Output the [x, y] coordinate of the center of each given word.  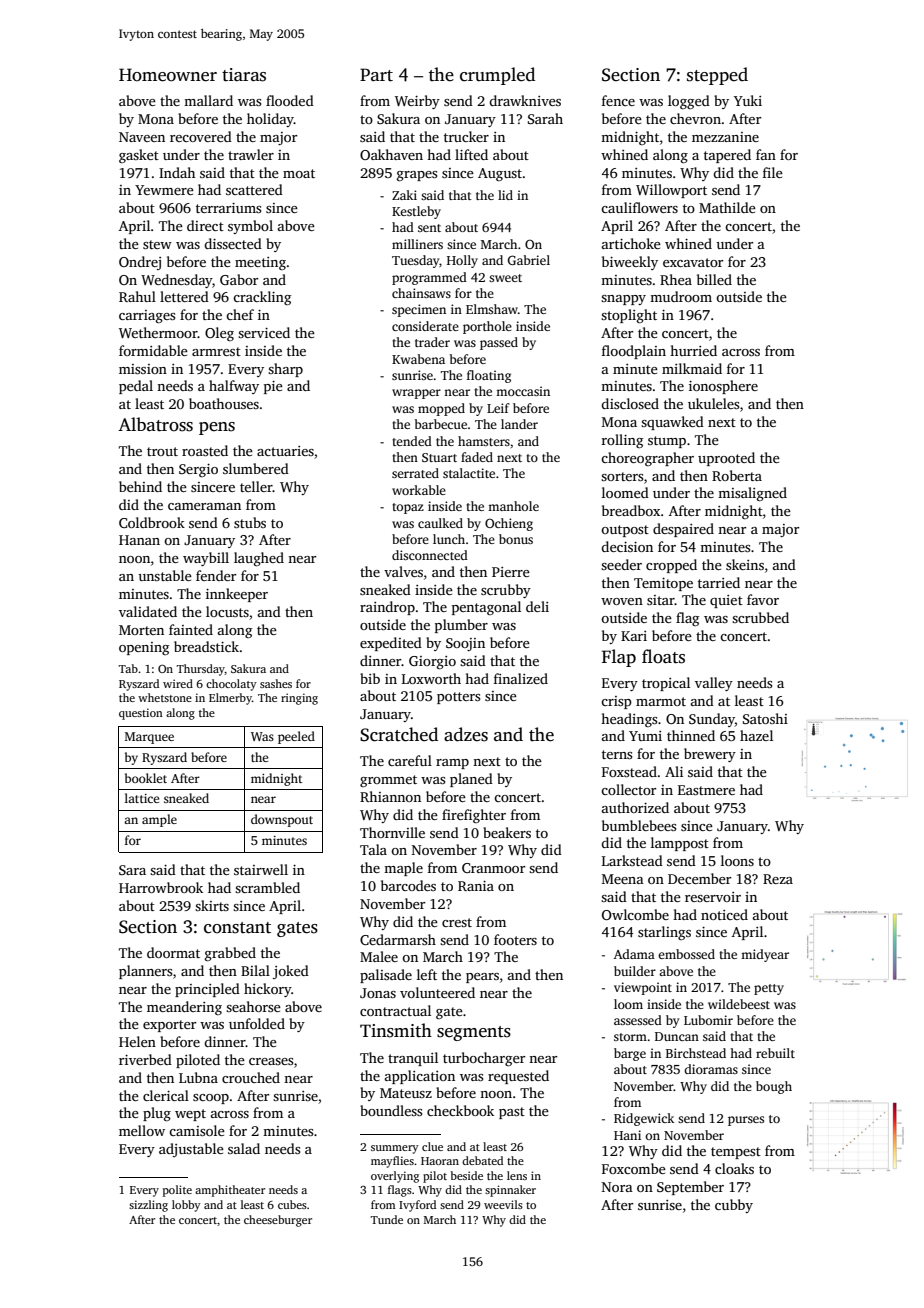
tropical [666, 684]
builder [635, 971]
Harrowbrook [161, 887]
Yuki [748, 100]
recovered [201, 136]
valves [403, 571]
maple [403, 869]
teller [256, 486]
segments [474, 1033]
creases [271, 1061]
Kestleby [416, 212]
